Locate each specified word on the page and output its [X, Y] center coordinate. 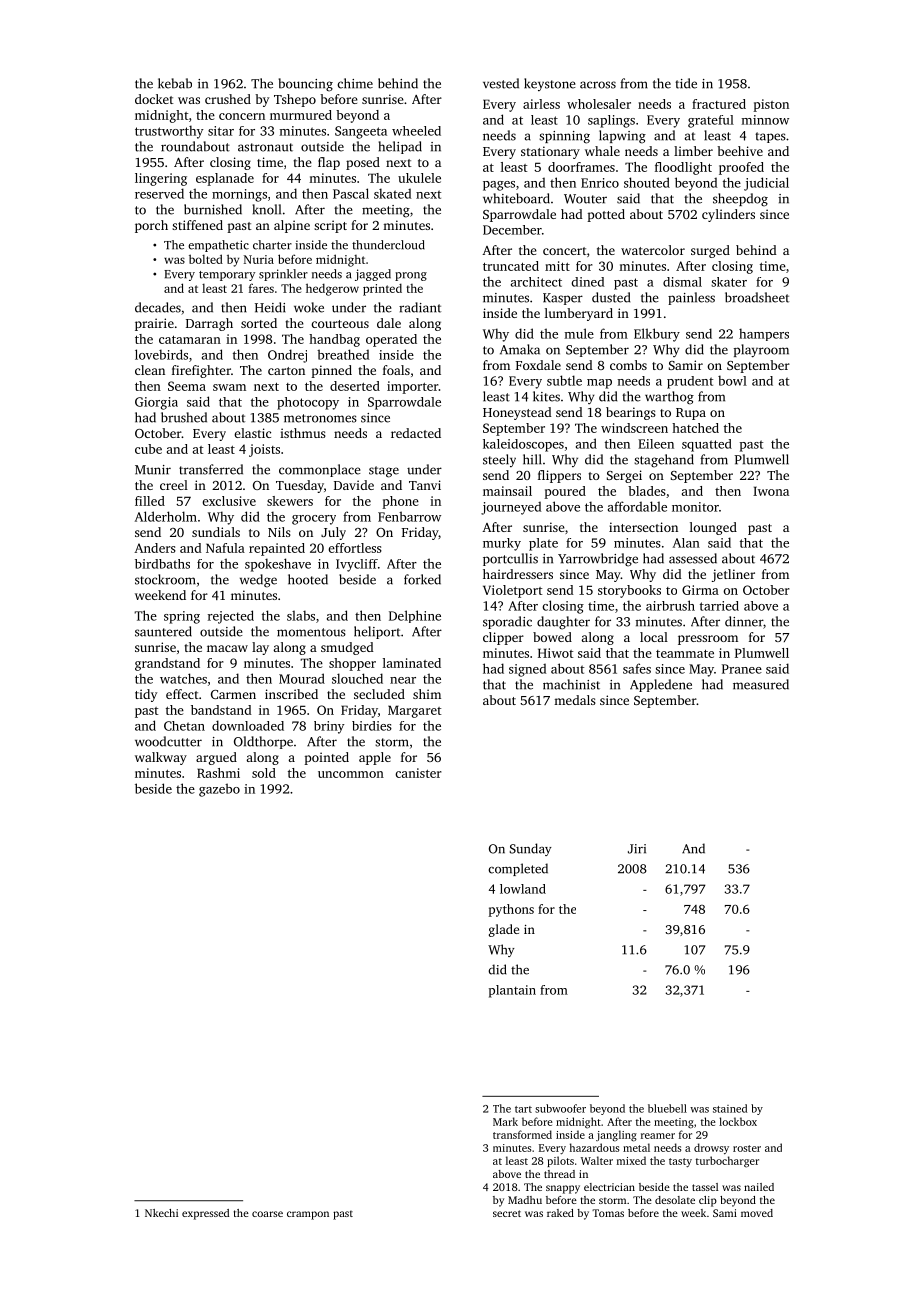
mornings [239, 195]
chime [355, 83]
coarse [267, 1214]
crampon [308, 1215]
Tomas [608, 1213]
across [598, 85]
